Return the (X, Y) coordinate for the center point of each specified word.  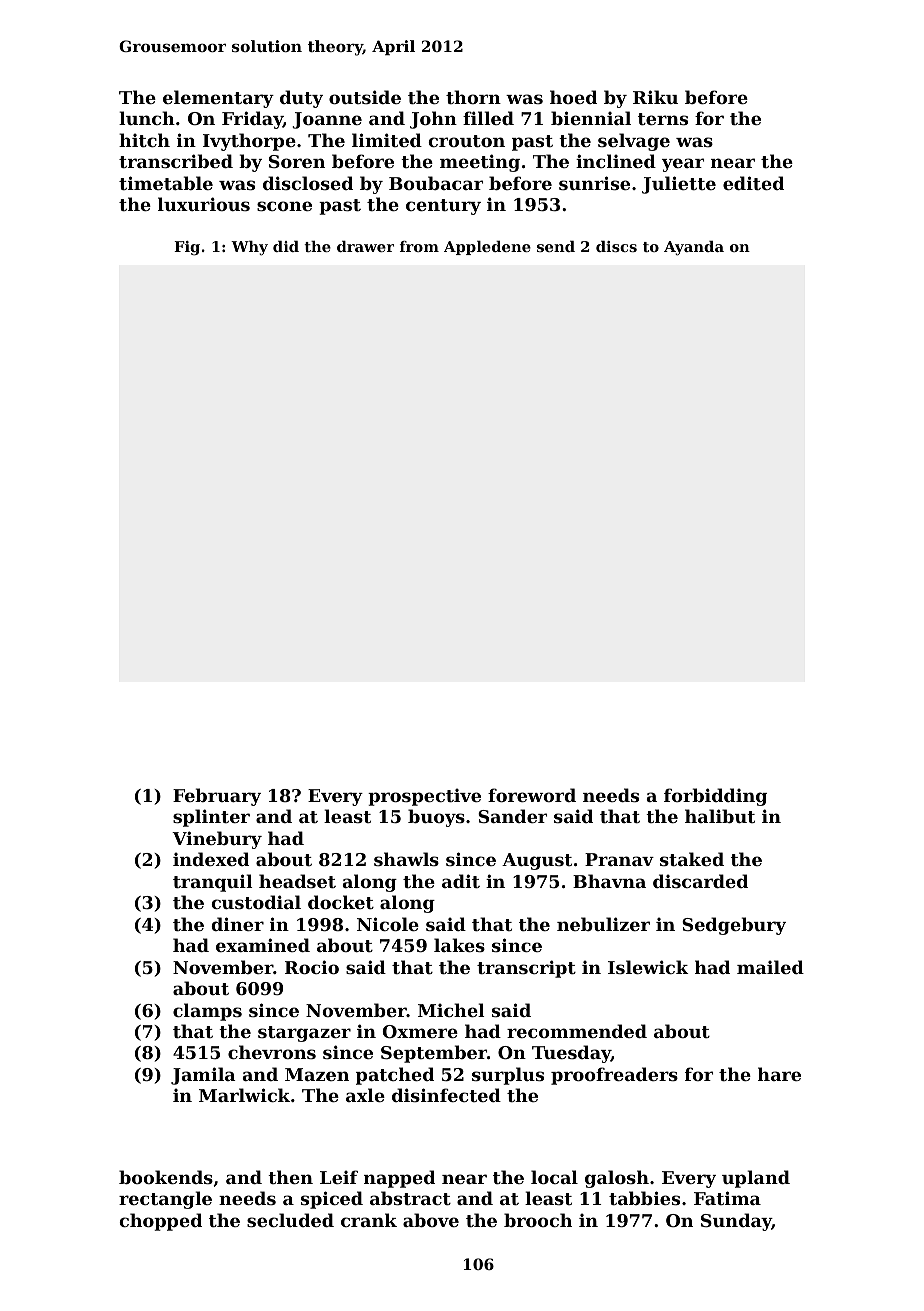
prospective (424, 797)
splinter (211, 818)
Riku (655, 97)
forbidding (715, 797)
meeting (480, 163)
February (217, 797)
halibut (720, 816)
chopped (160, 1222)
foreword (532, 795)
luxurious (204, 204)
